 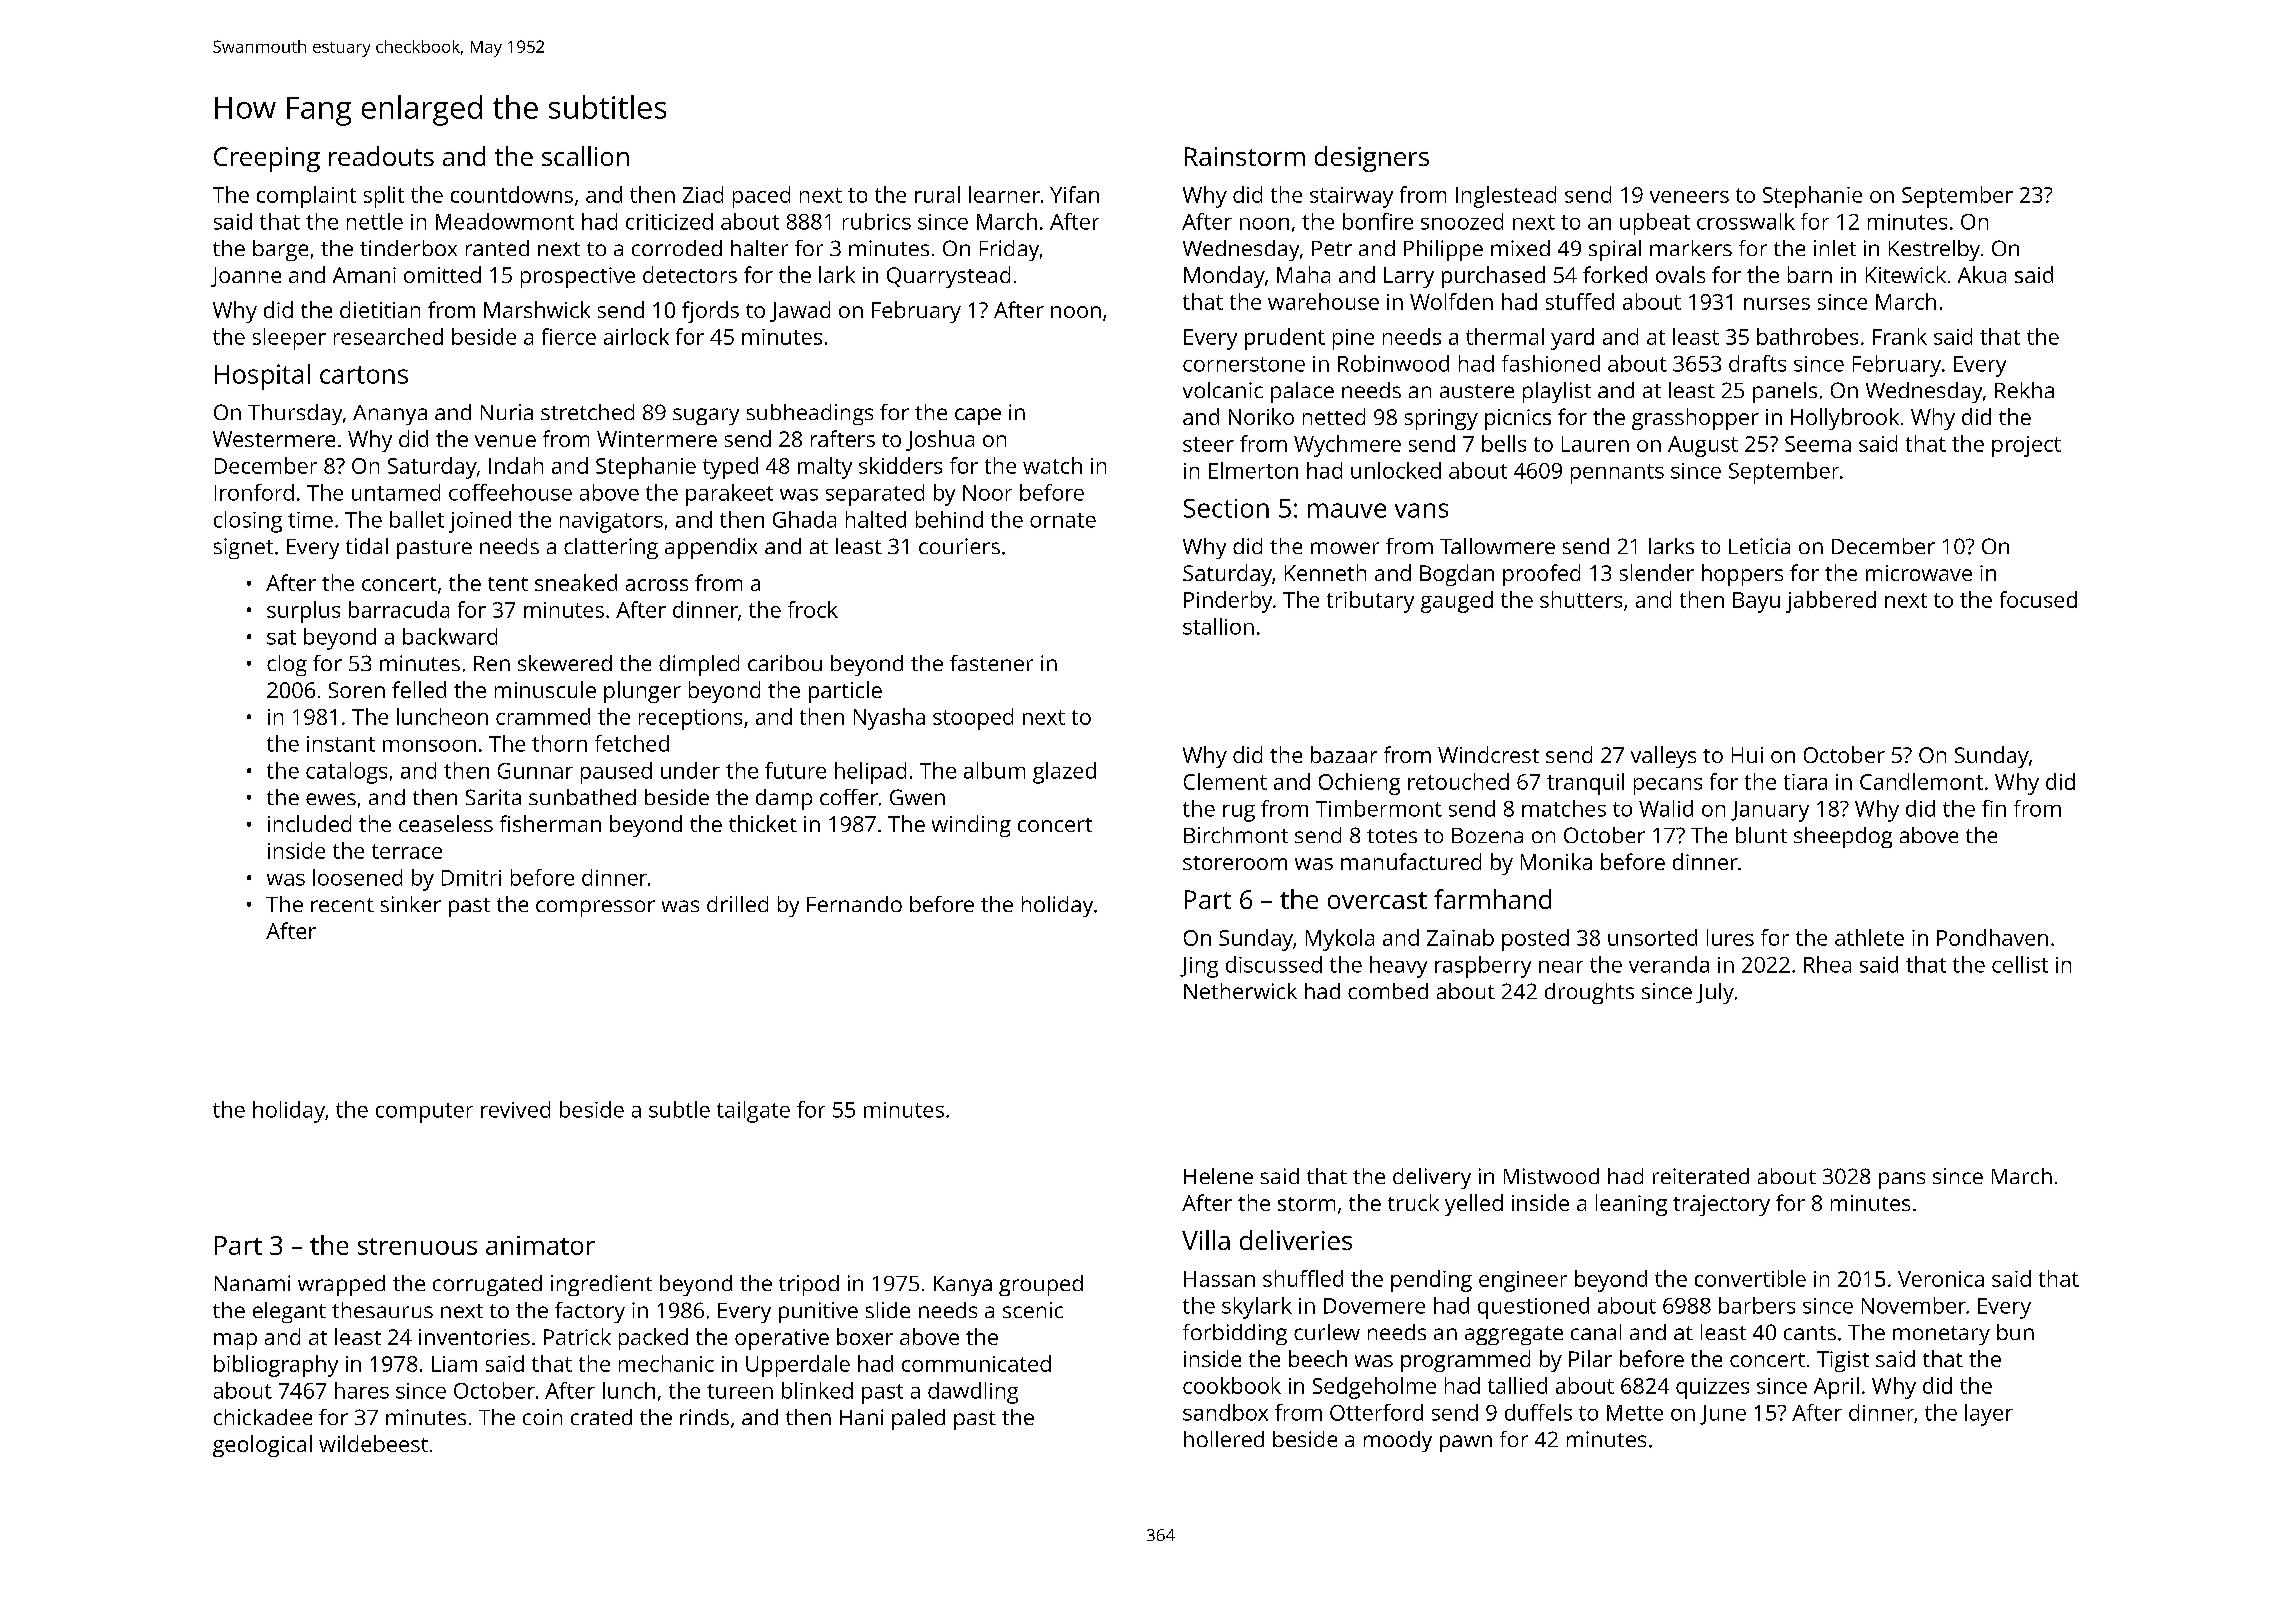 What do you see at coordinates (1919, 573) in the image?
I see `microwave` at bounding box center [1919, 573].
